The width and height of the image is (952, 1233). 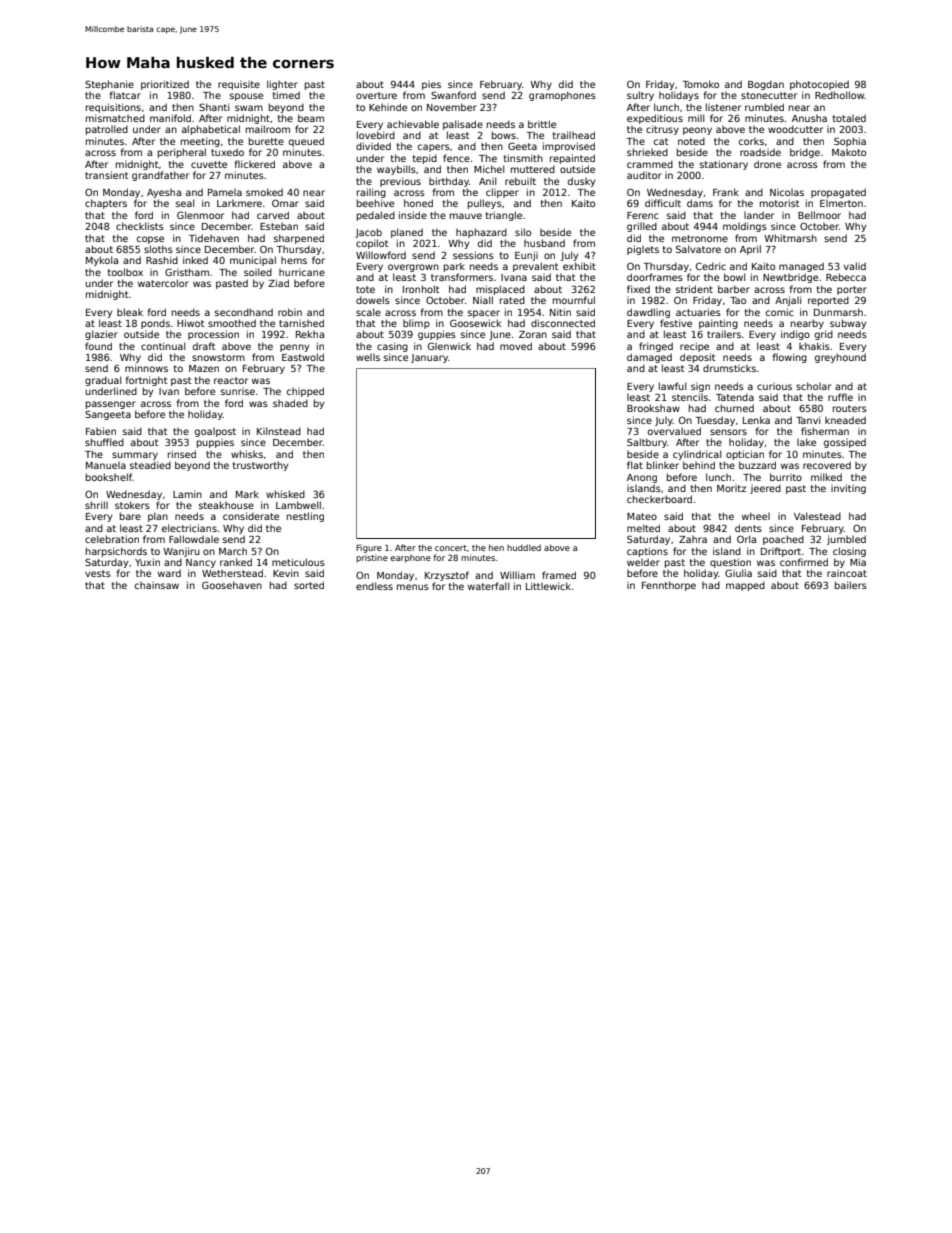 I want to click on previous, so click(x=400, y=182).
